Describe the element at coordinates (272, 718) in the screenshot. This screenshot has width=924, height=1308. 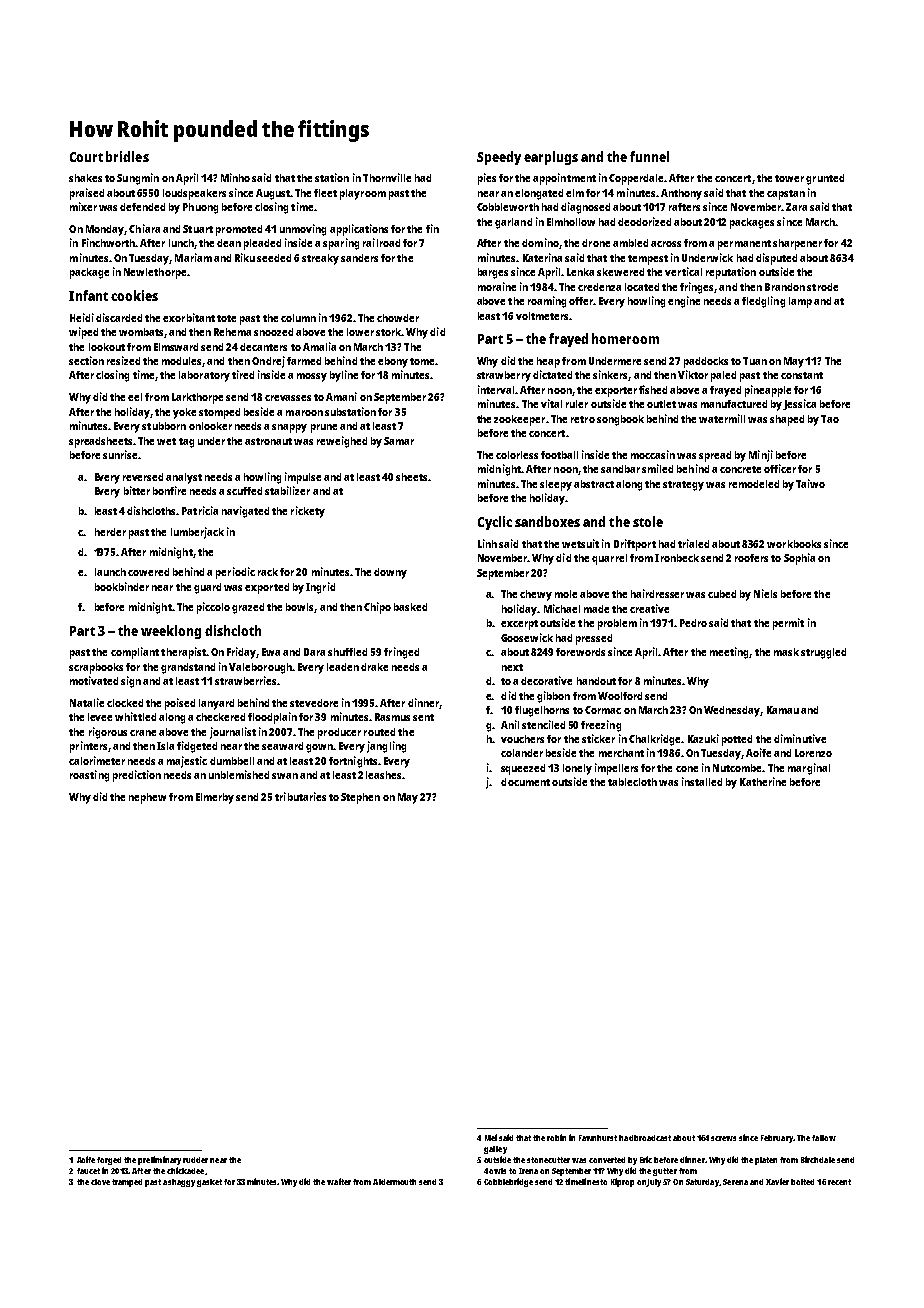
I see `floodplain` at that location.
